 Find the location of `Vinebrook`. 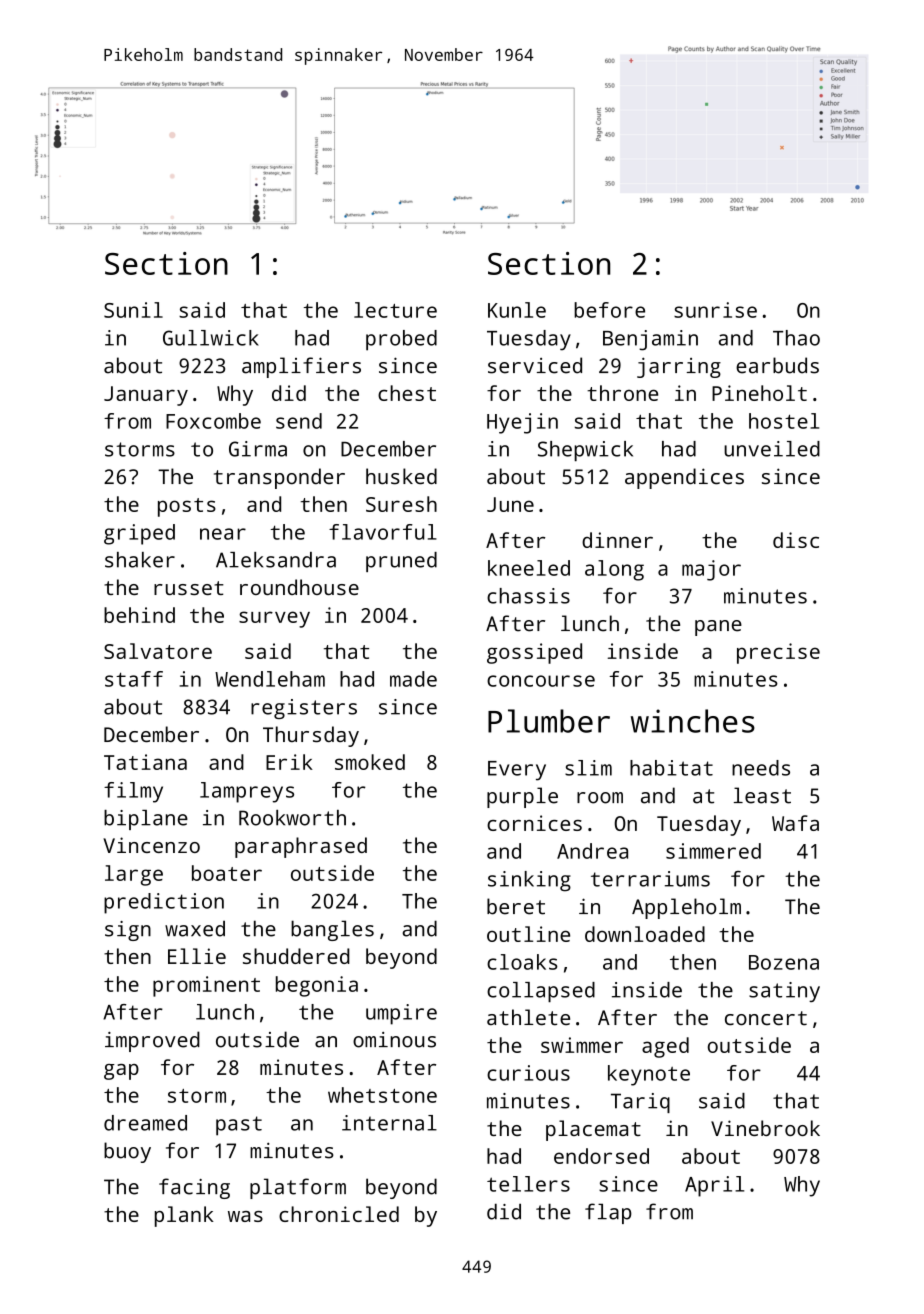

Vinebrook is located at coordinates (765, 1128).
